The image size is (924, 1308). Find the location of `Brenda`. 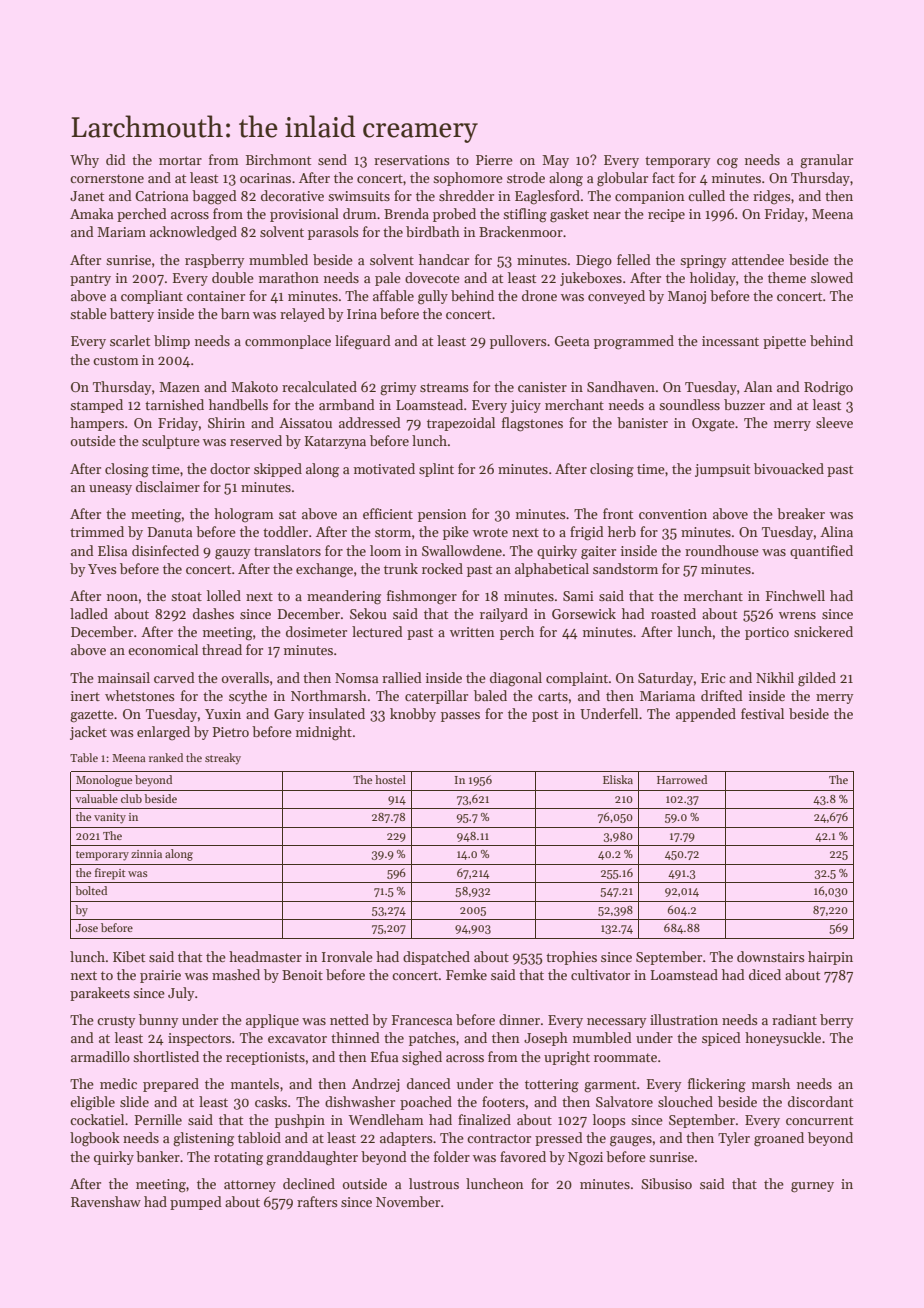

Brenda is located at coordinates (406, 213).
